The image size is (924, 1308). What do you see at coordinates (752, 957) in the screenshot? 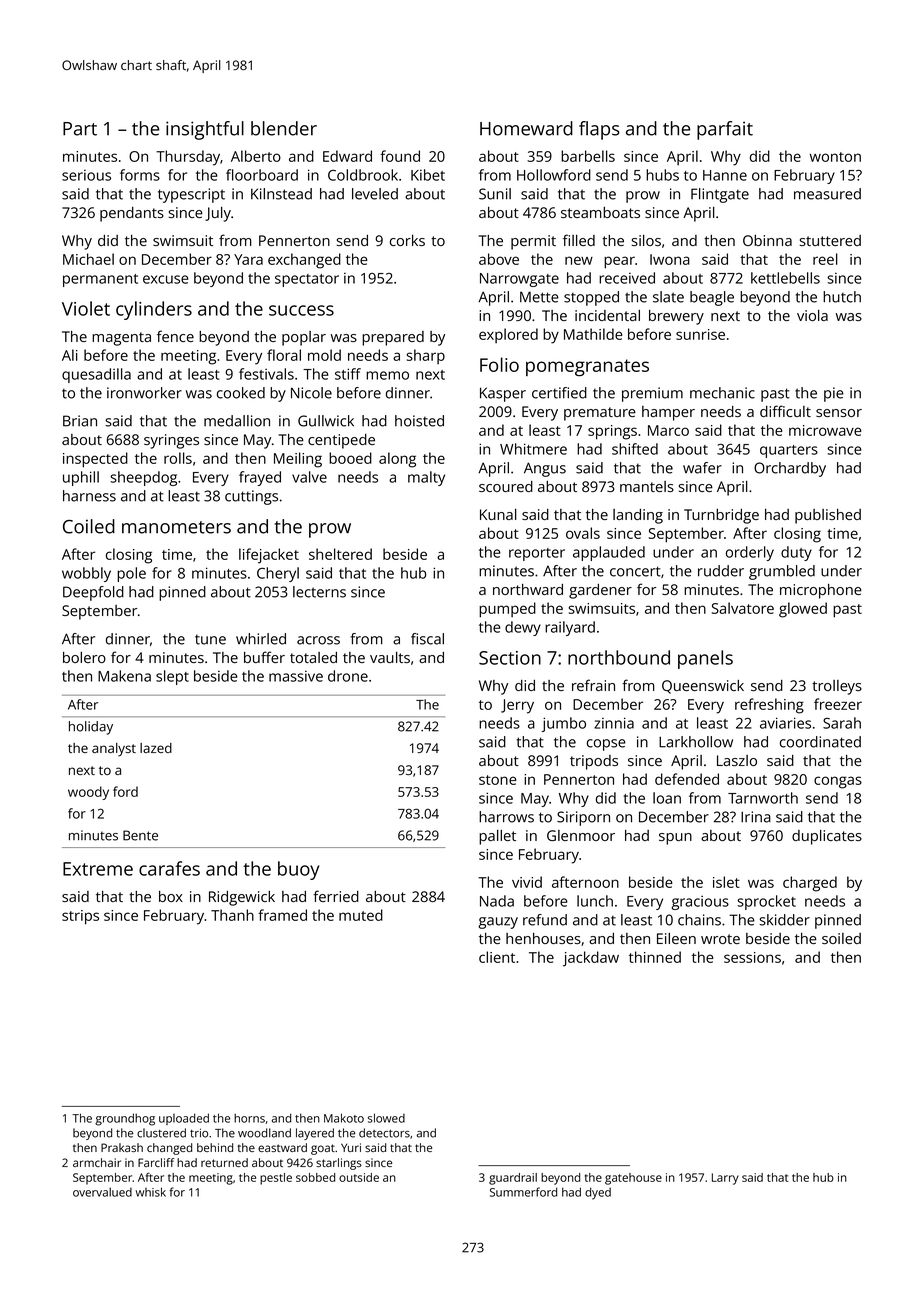
I see `sessions` at bounding box center [752, 957].
